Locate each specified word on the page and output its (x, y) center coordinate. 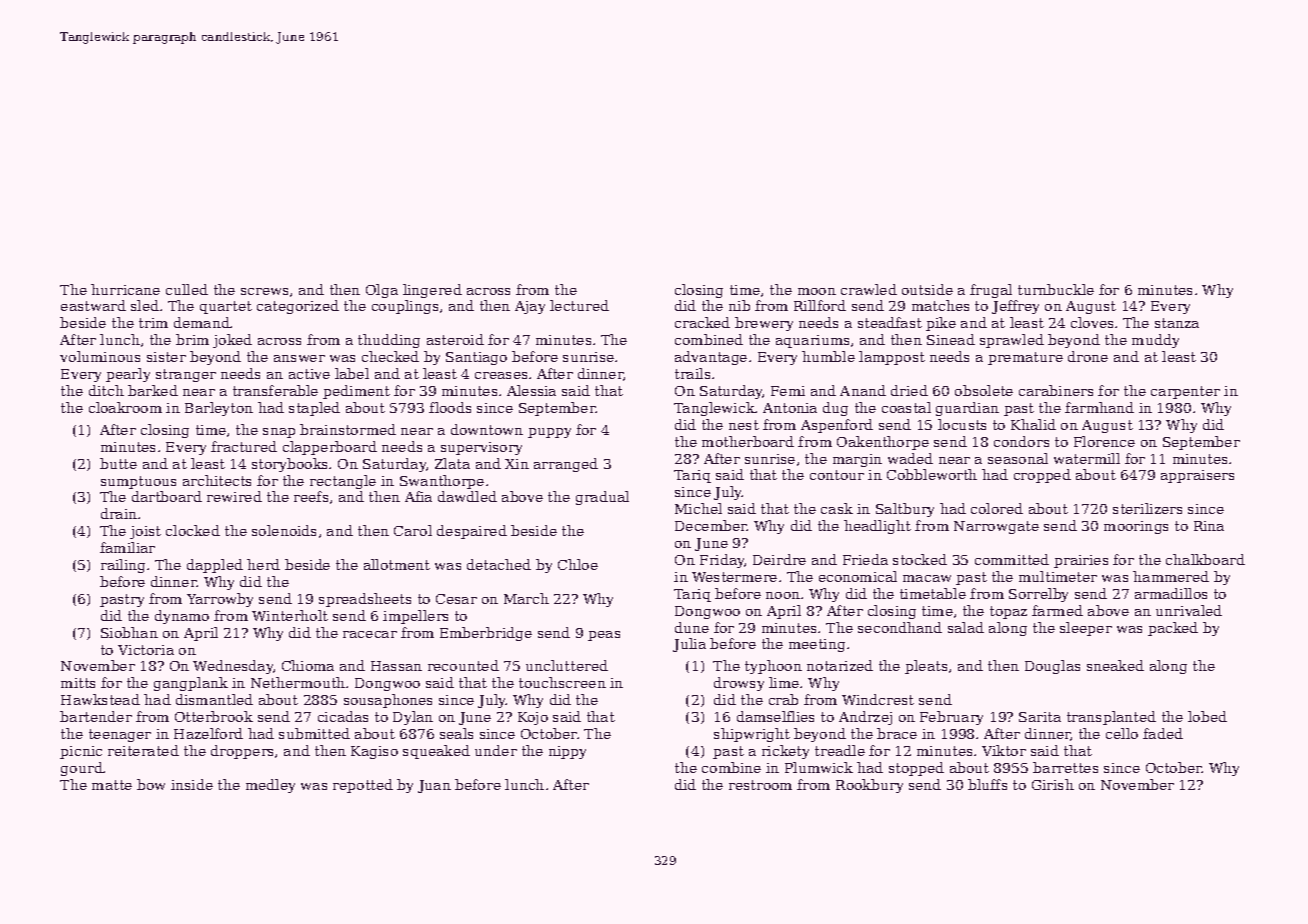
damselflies (775, 716)
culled (187, 289)
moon (817, 291)
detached (499, 564)
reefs (311, 496)
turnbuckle (1056, 289)
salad (966, 627)
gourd (82, 769)
